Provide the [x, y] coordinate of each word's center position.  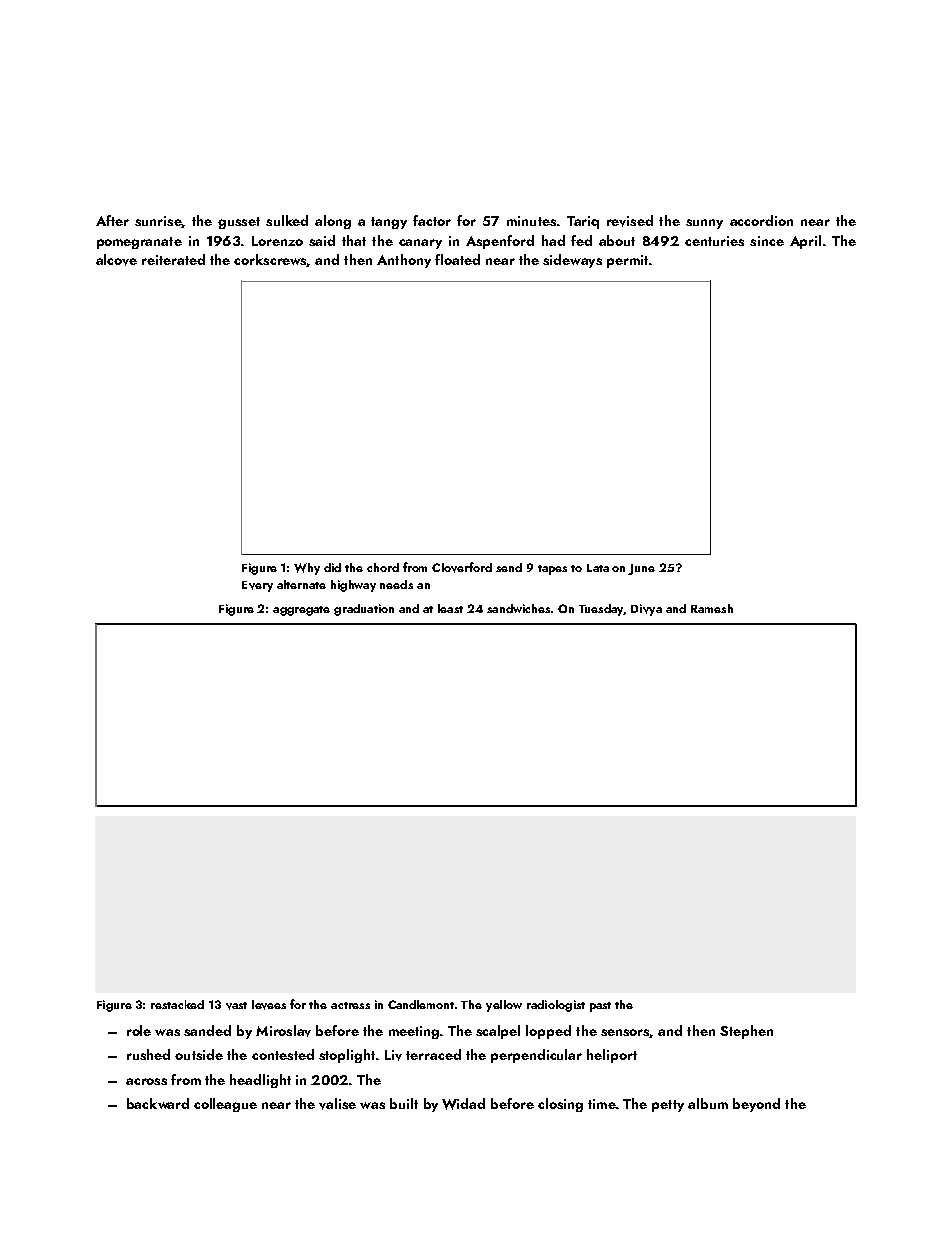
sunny [704, 224]
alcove [116, 260]
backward [158, 1103]
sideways [572, 261]
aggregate [301, 611]
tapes [552, 570]
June [641, 569]
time [602, 1104]
